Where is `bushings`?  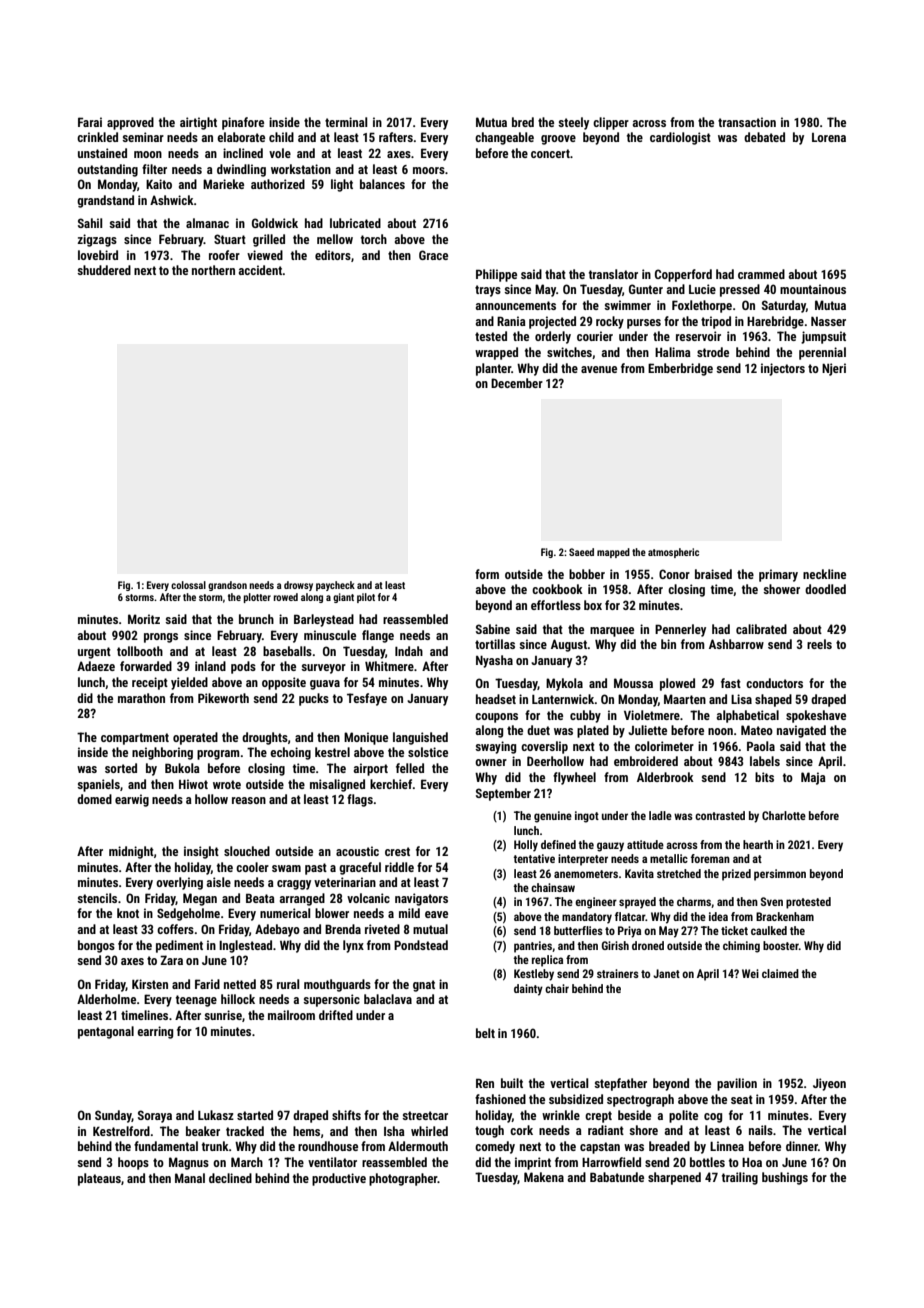 bushings is located at coordinates (785, 1178).
